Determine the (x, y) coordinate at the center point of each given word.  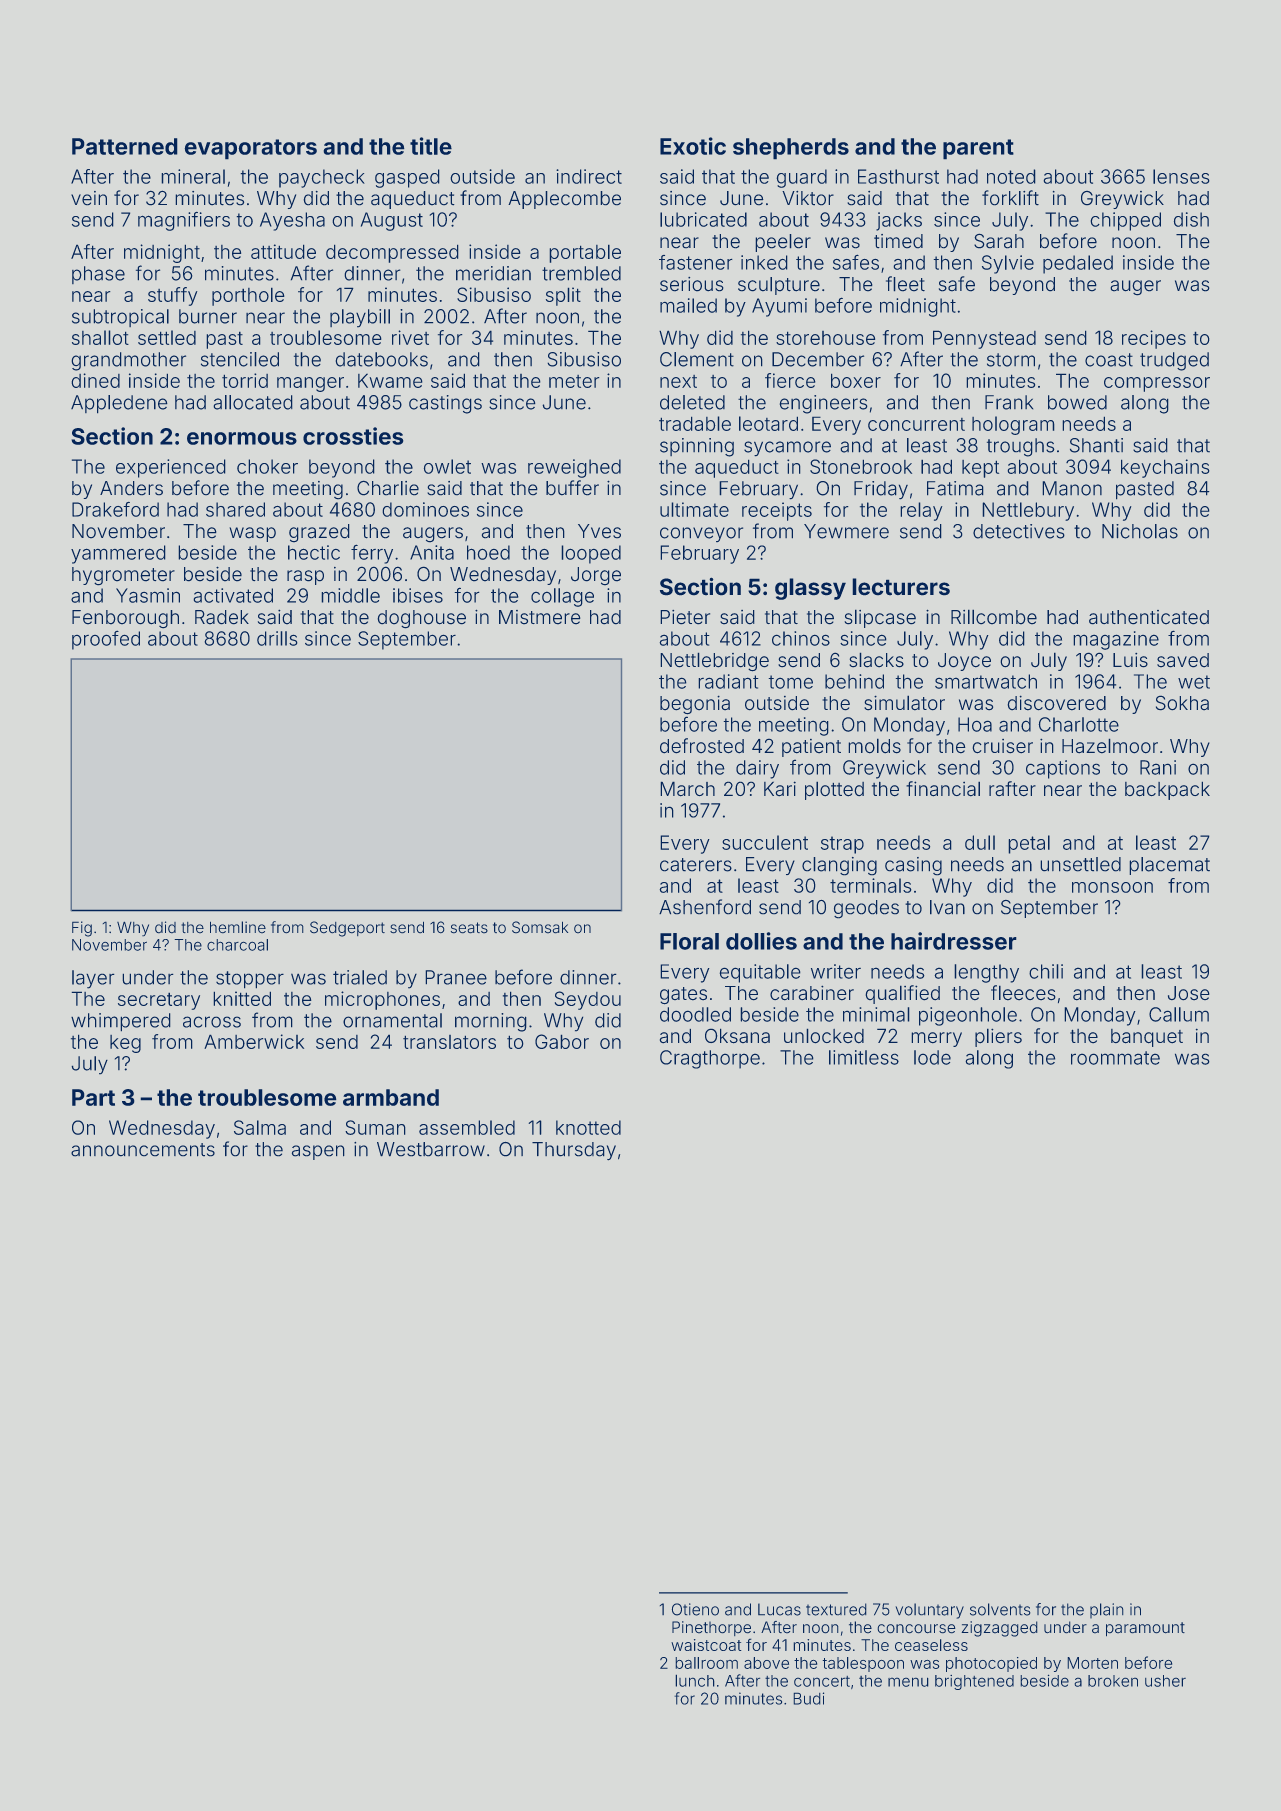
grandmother (129, 361)
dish (1191, 219)
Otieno (695, 1609)
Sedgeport (347, 929)
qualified (903, 994)
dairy (757, 769)
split (563, 296)
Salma (260, 1127)
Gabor (562, 1041)
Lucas (779, 1609)
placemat (1170, 866)
